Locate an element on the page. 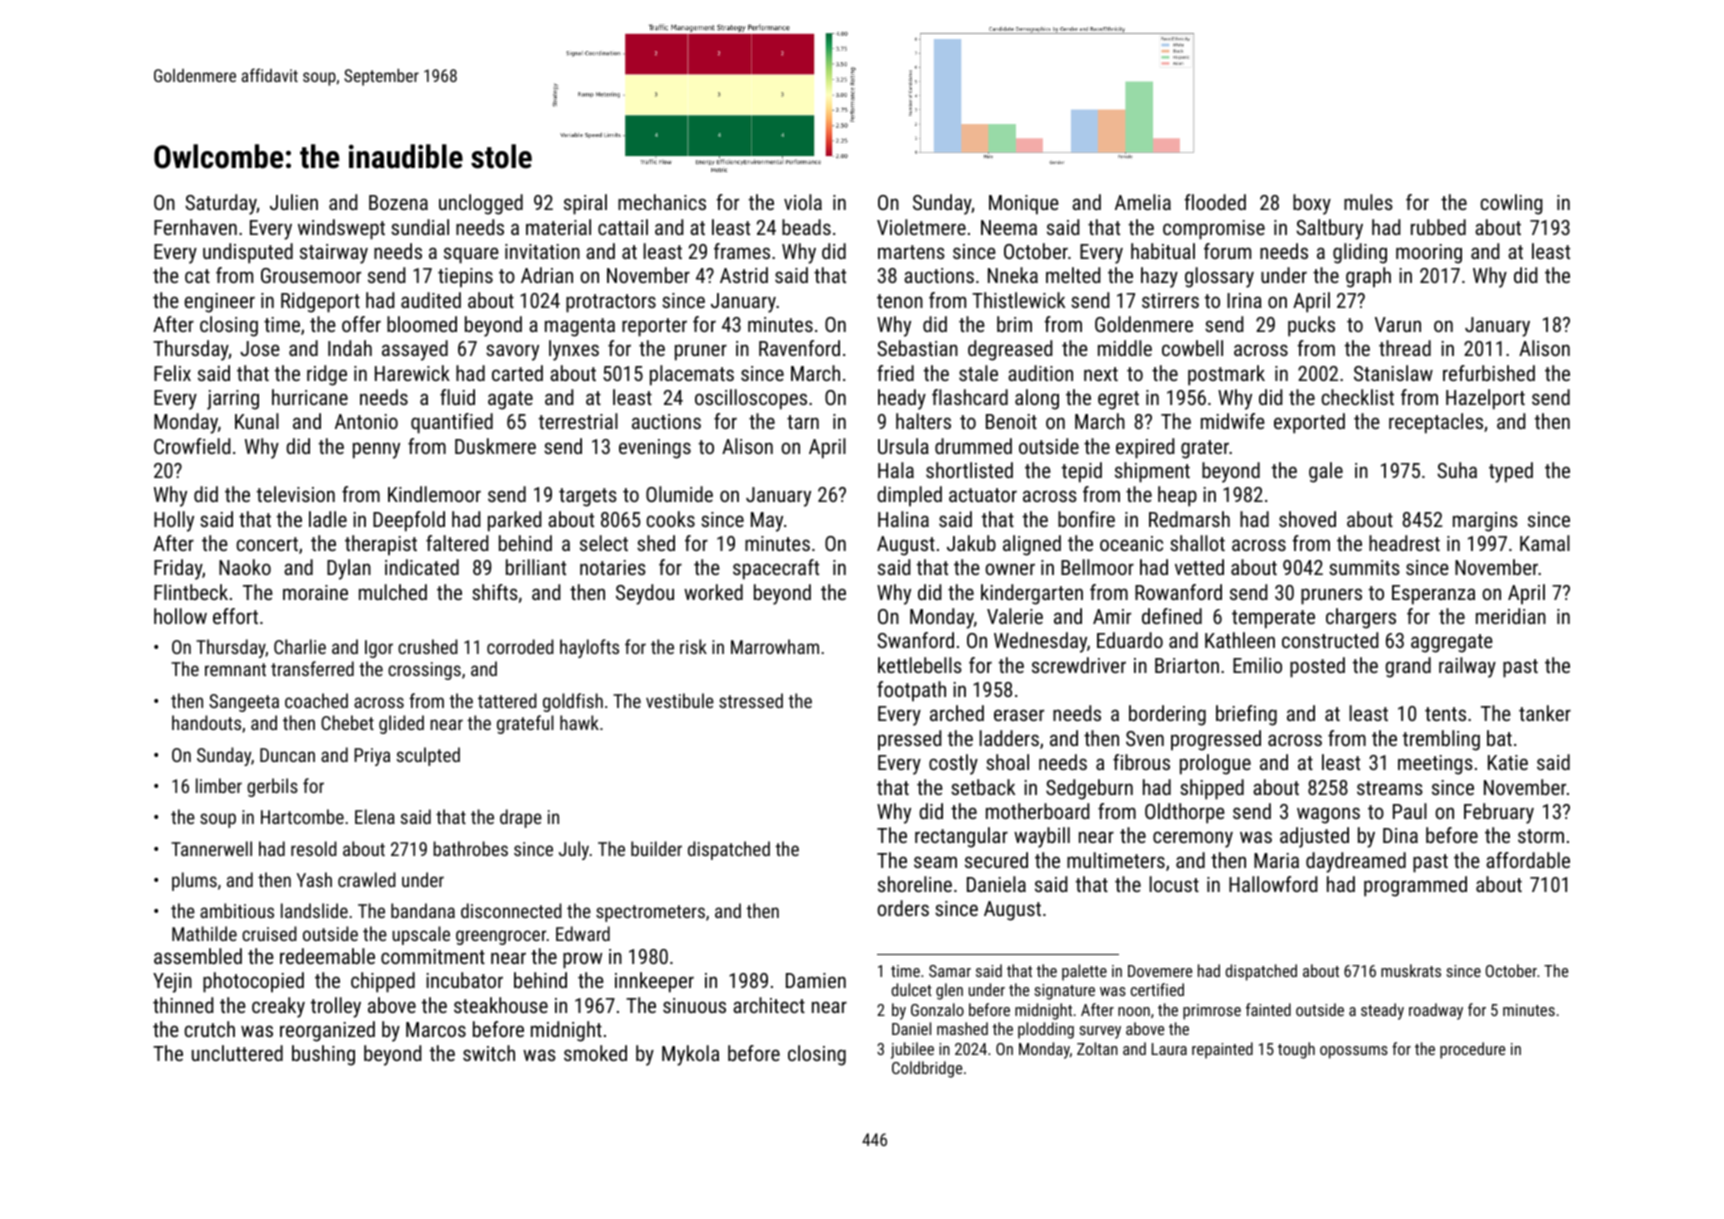 The height and width of the page is (1219, 1724). mechanics is located at coordinates (662, 202).
